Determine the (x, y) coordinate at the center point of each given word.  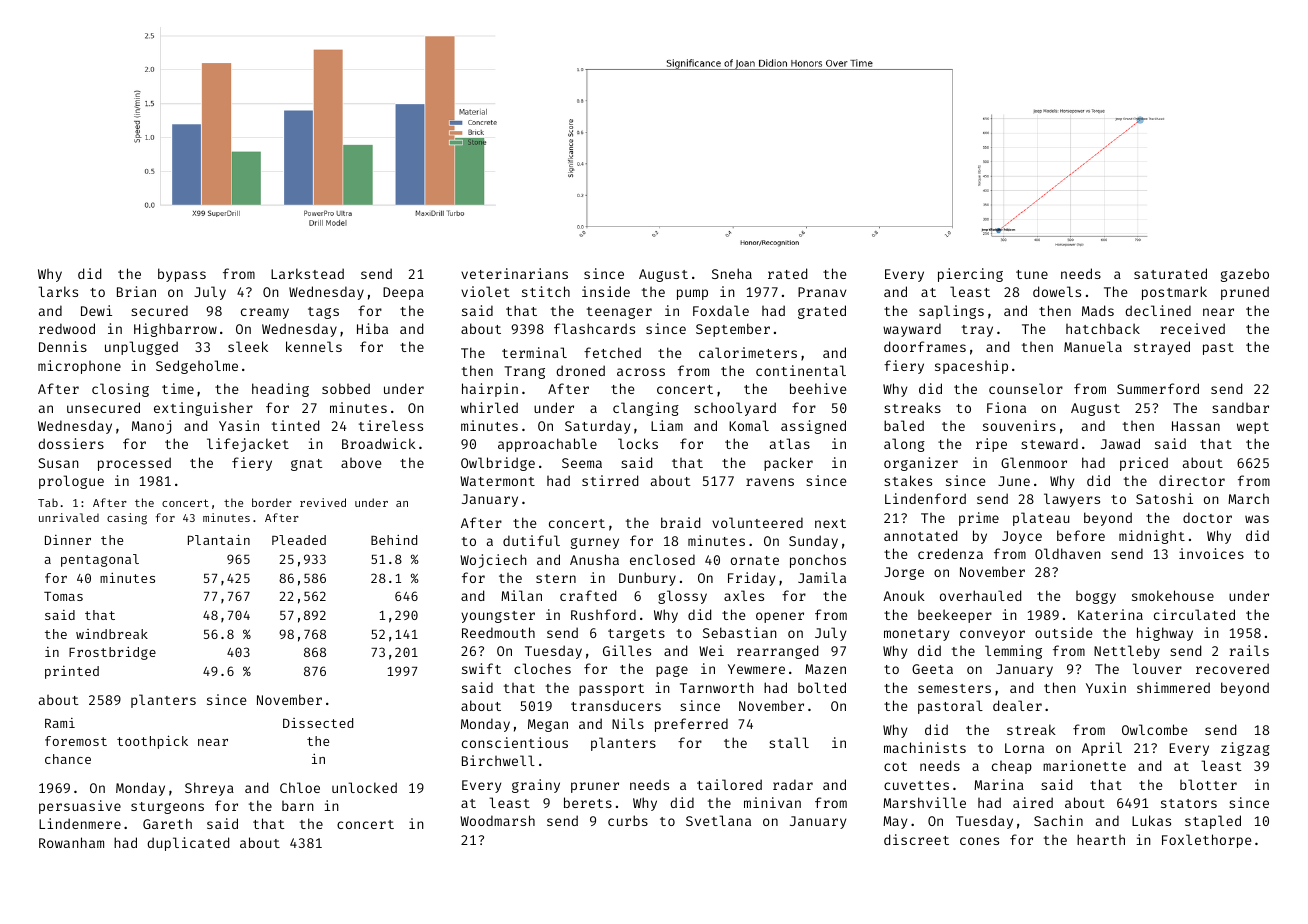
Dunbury (647, 579)
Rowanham (71, 842)
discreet (916, 839)
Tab (48, 502)
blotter (1208, 784)
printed (72, 672)
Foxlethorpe (1206, 841)
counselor (1026, 388)
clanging (646, 409)
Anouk (904, 595)
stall (789, 742)
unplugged (141, 348)
